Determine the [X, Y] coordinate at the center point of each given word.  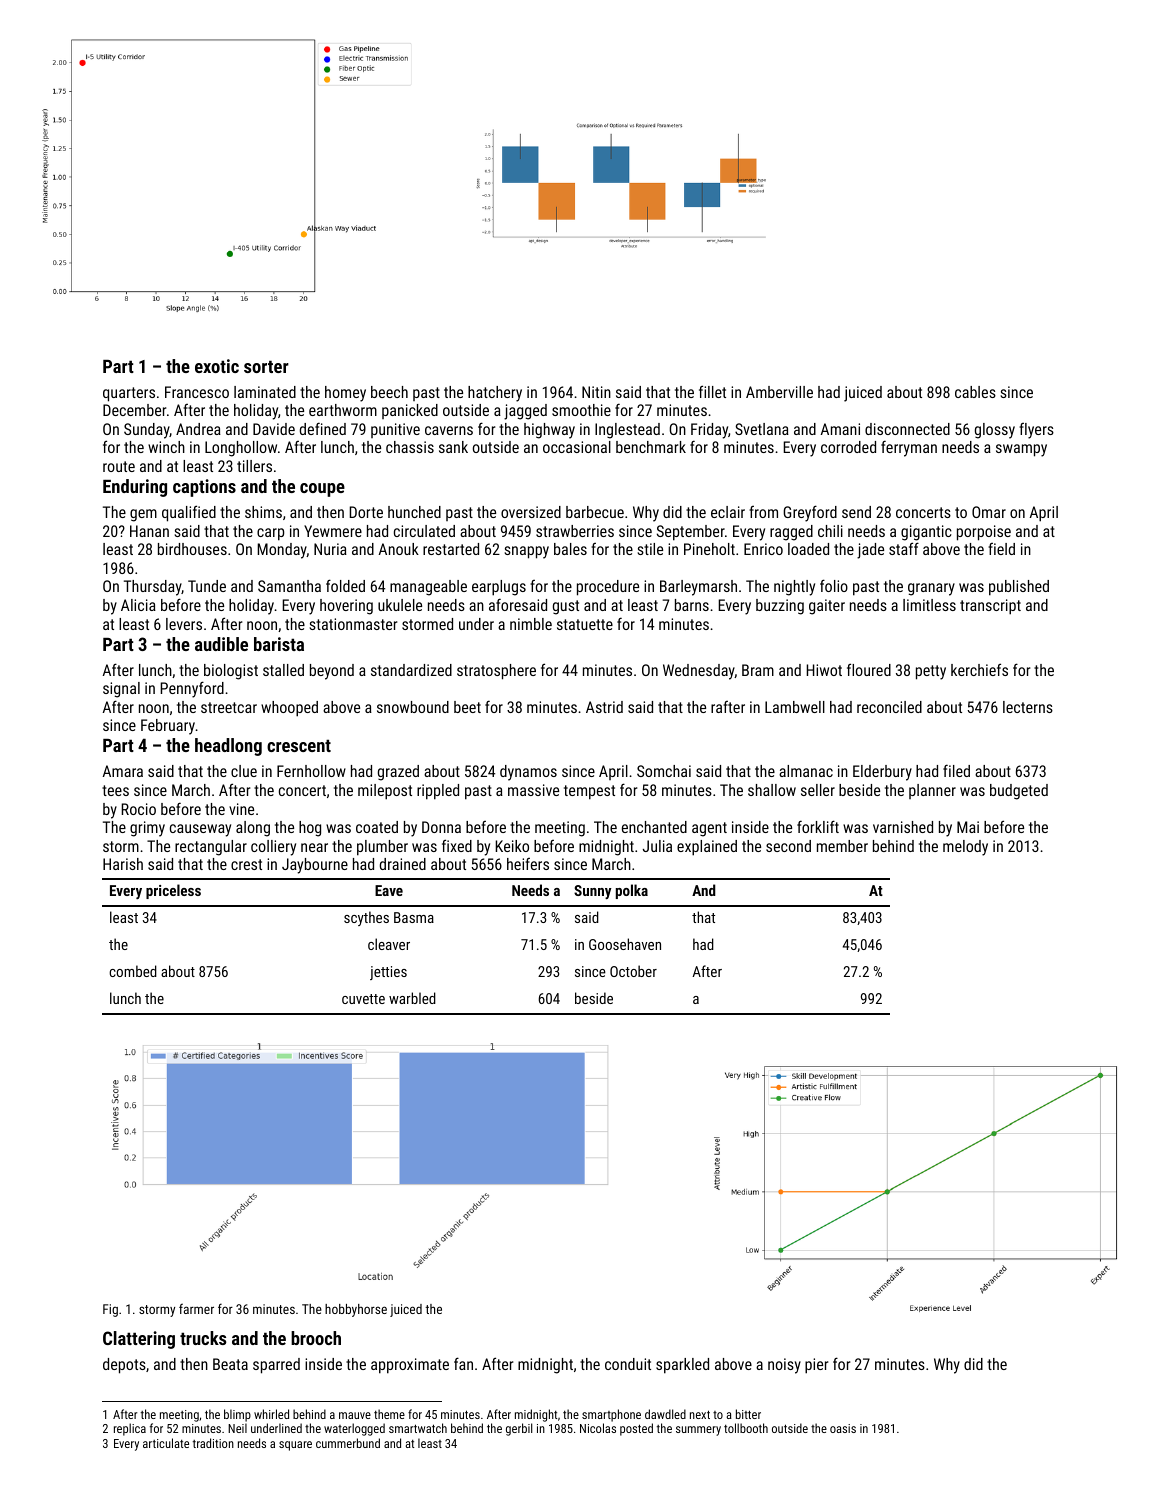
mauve [355, 1415]
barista [279, 644]
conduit [628, 1364]
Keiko [512, 846]
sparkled [682, 1366]
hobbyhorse [356, 1310]
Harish [123, 864]
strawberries [575, 531]
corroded [848, 447]
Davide [274, 429]
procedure [608, 588]
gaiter [827, 607]
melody [965, 848]
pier [816, 1366]
